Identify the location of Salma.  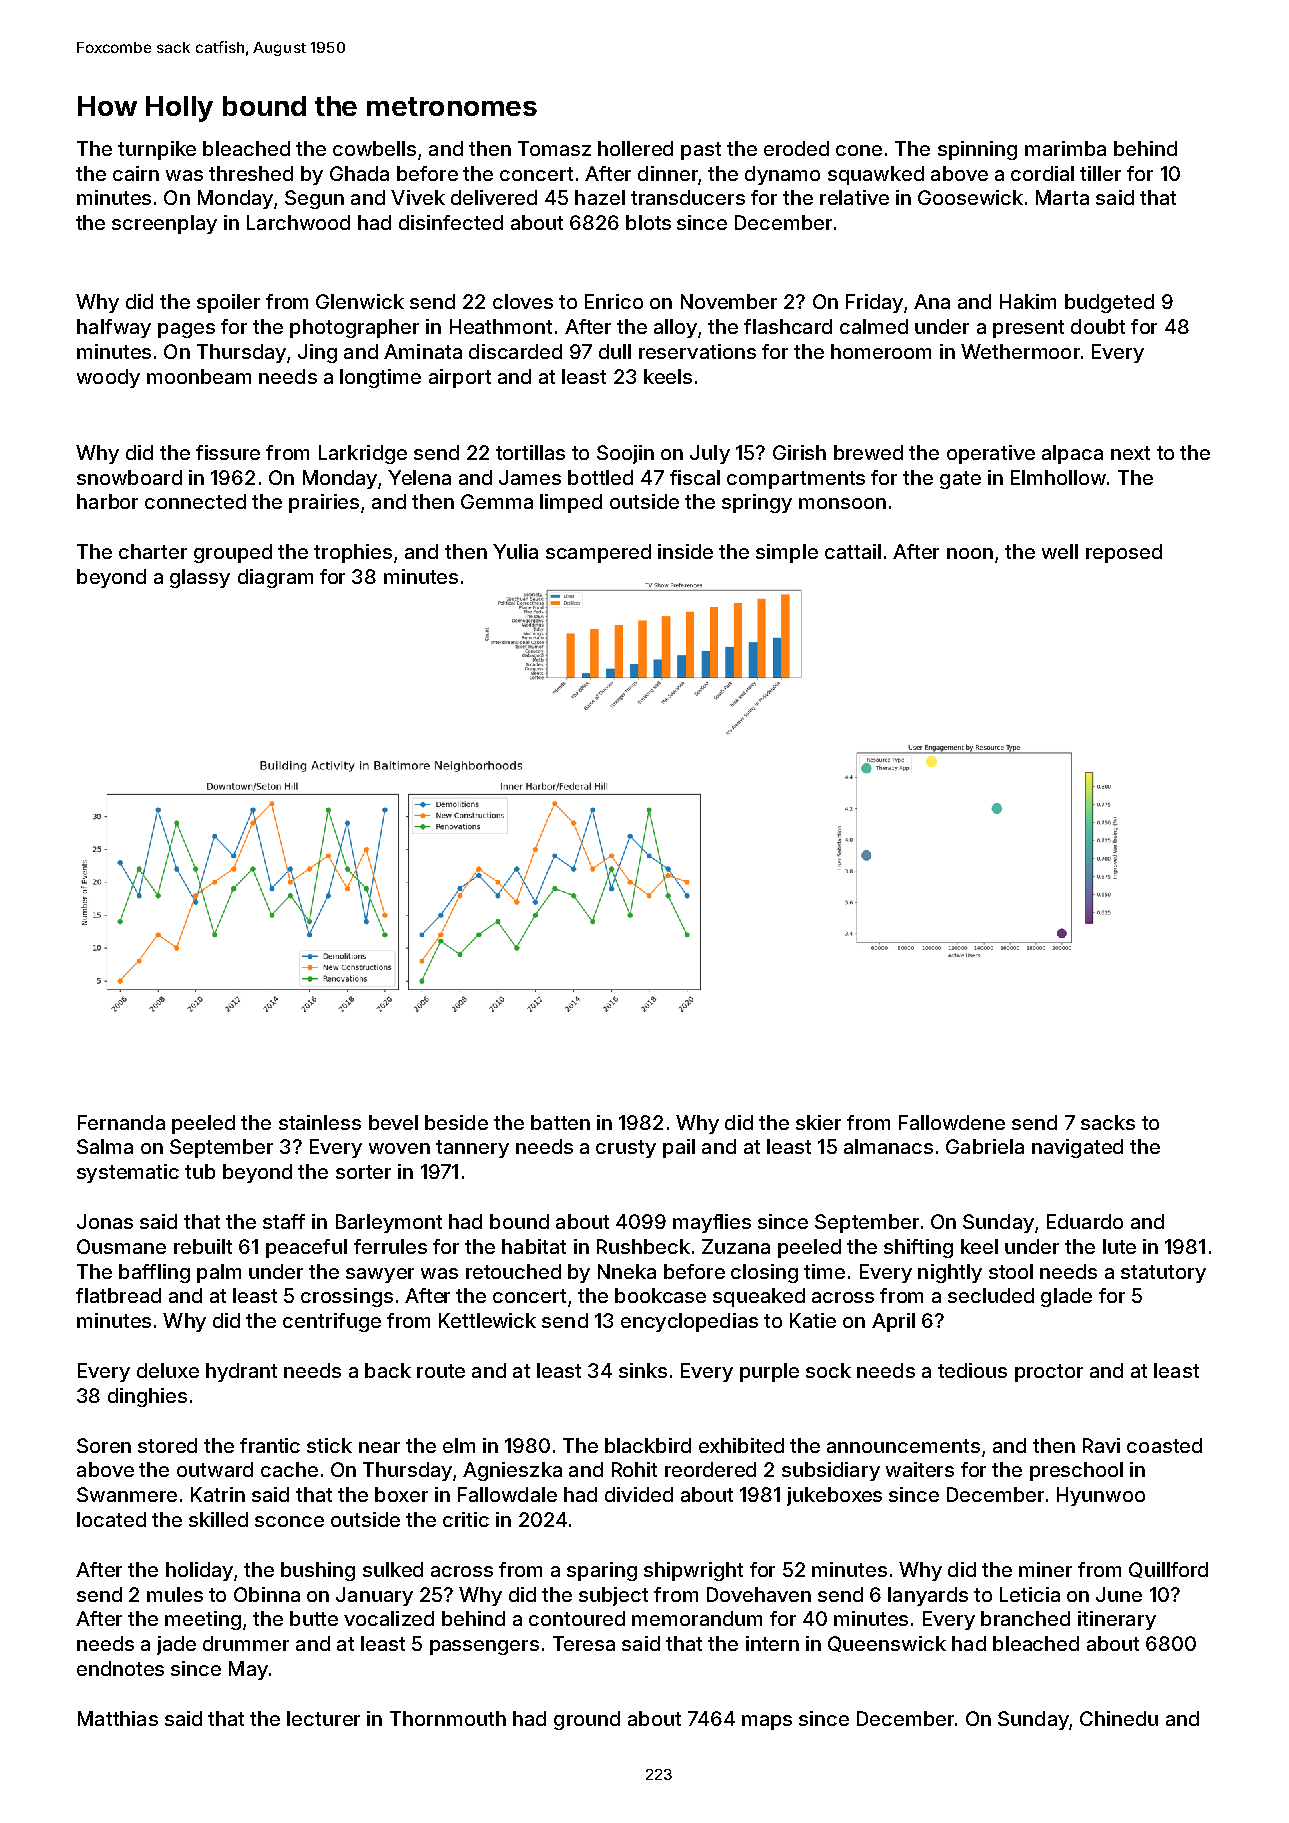
(105, 1146).
